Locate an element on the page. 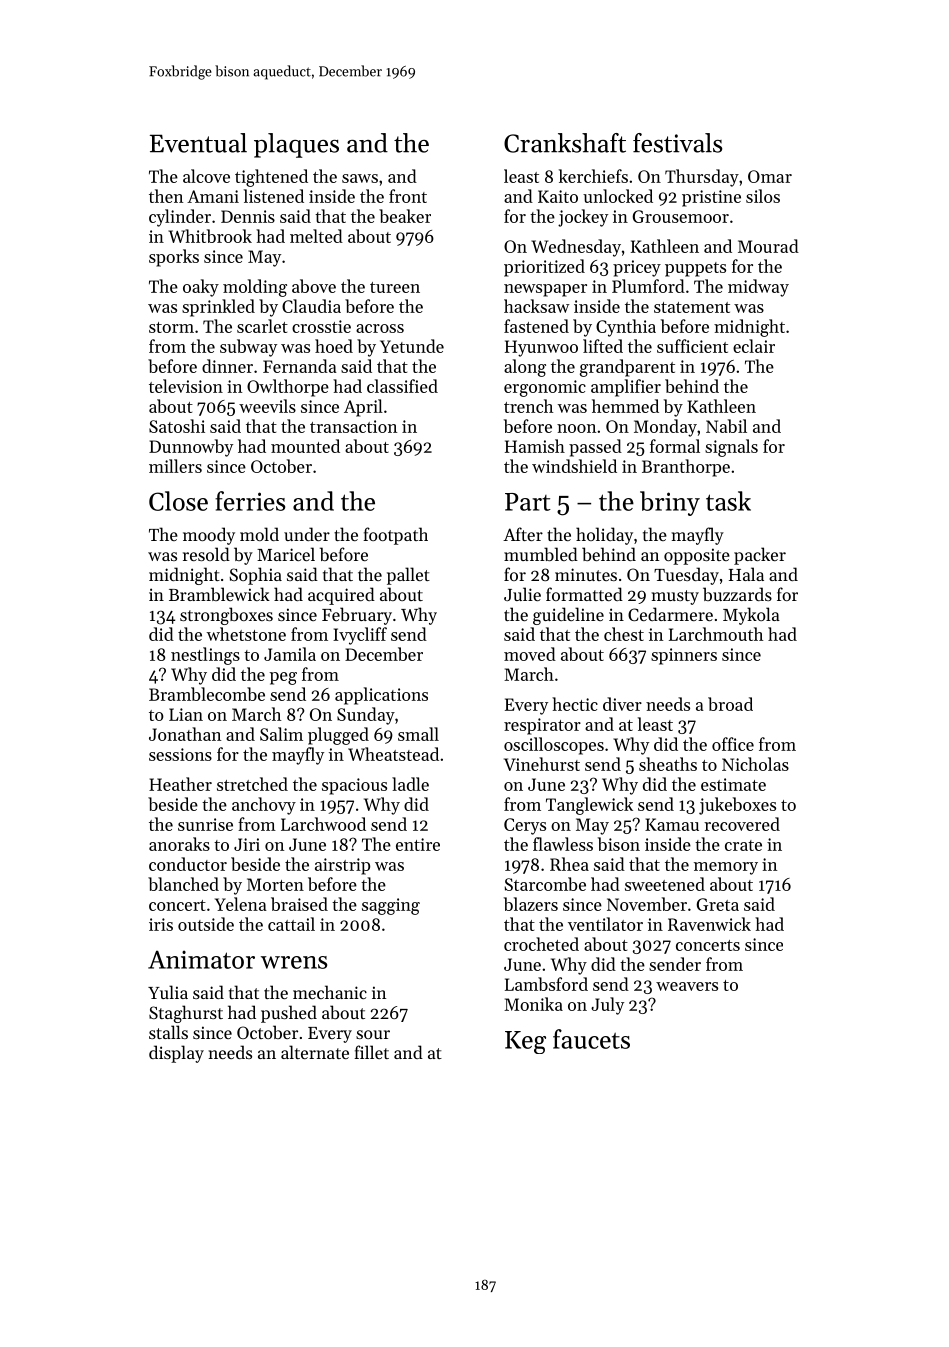 The height and width of the image is (1347, 949). sufficient is located at coordinates (692, 346).
